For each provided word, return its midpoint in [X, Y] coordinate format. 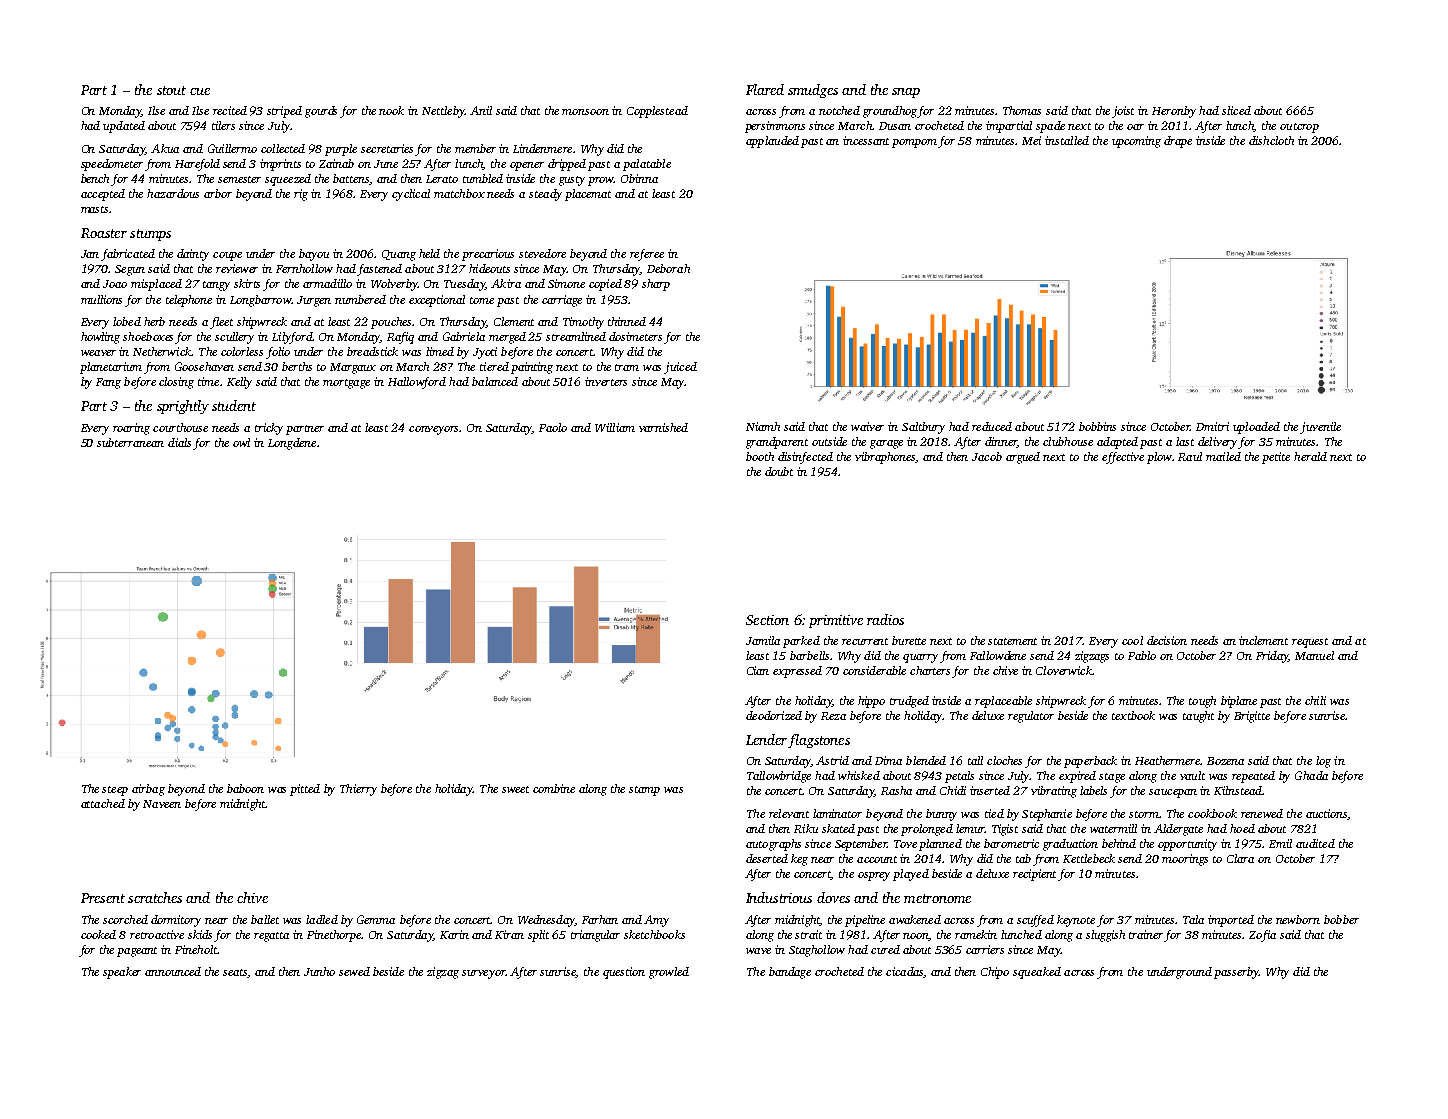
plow [1159, 458]
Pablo [1142, 655]
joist [1123, 112]
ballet [265, 919]
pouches [392, 323]
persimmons [775, 127]
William [615, 427]
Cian [758, 670]
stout [171, 90]
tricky [269, 429]
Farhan [600, 919]
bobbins [1097, 426]
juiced [680, 368]
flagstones [819, 741]
